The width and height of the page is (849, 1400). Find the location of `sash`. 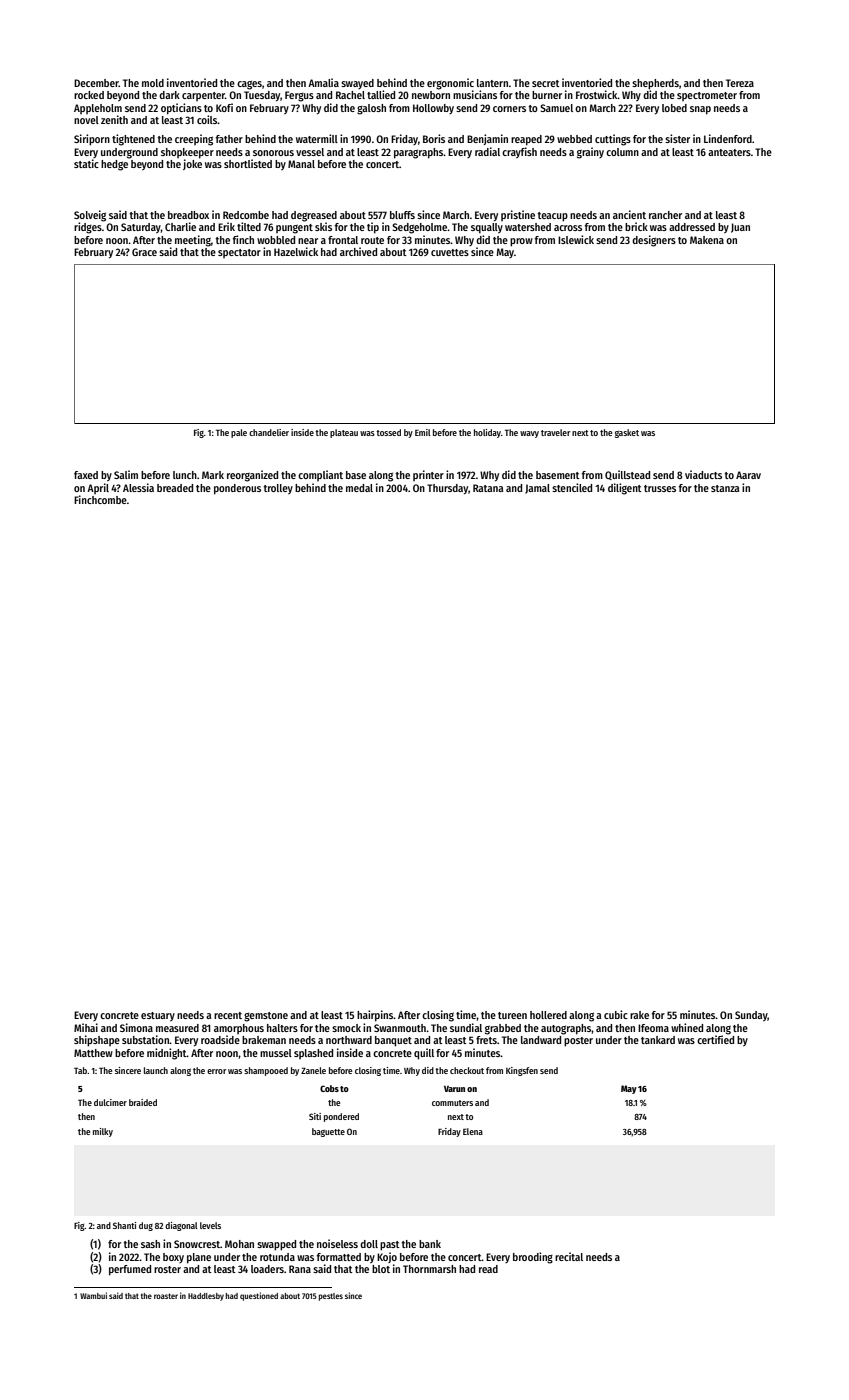

sash is located at coordinates (150, 1244).
